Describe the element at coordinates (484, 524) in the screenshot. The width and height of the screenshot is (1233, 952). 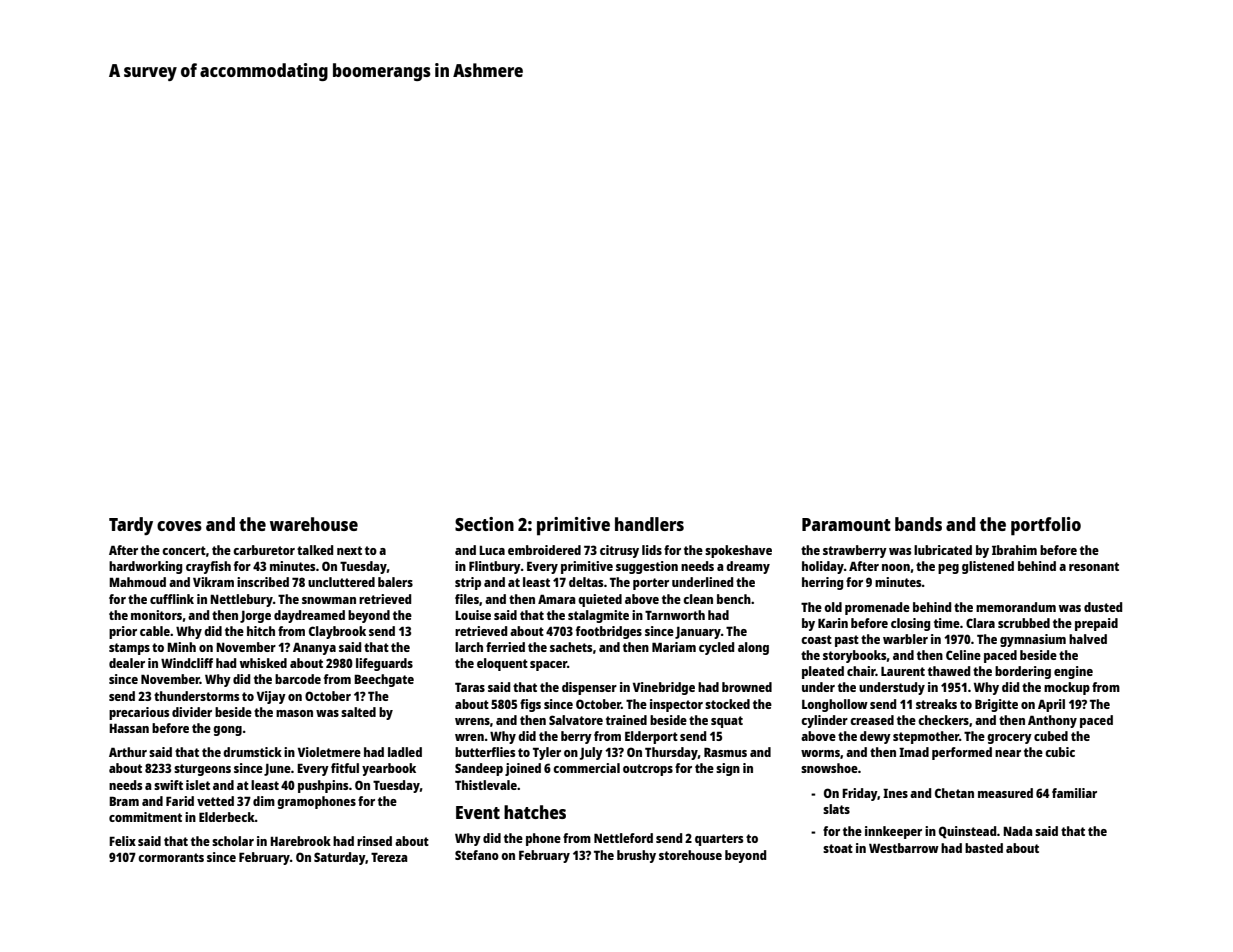
I see `Section` at that location.
